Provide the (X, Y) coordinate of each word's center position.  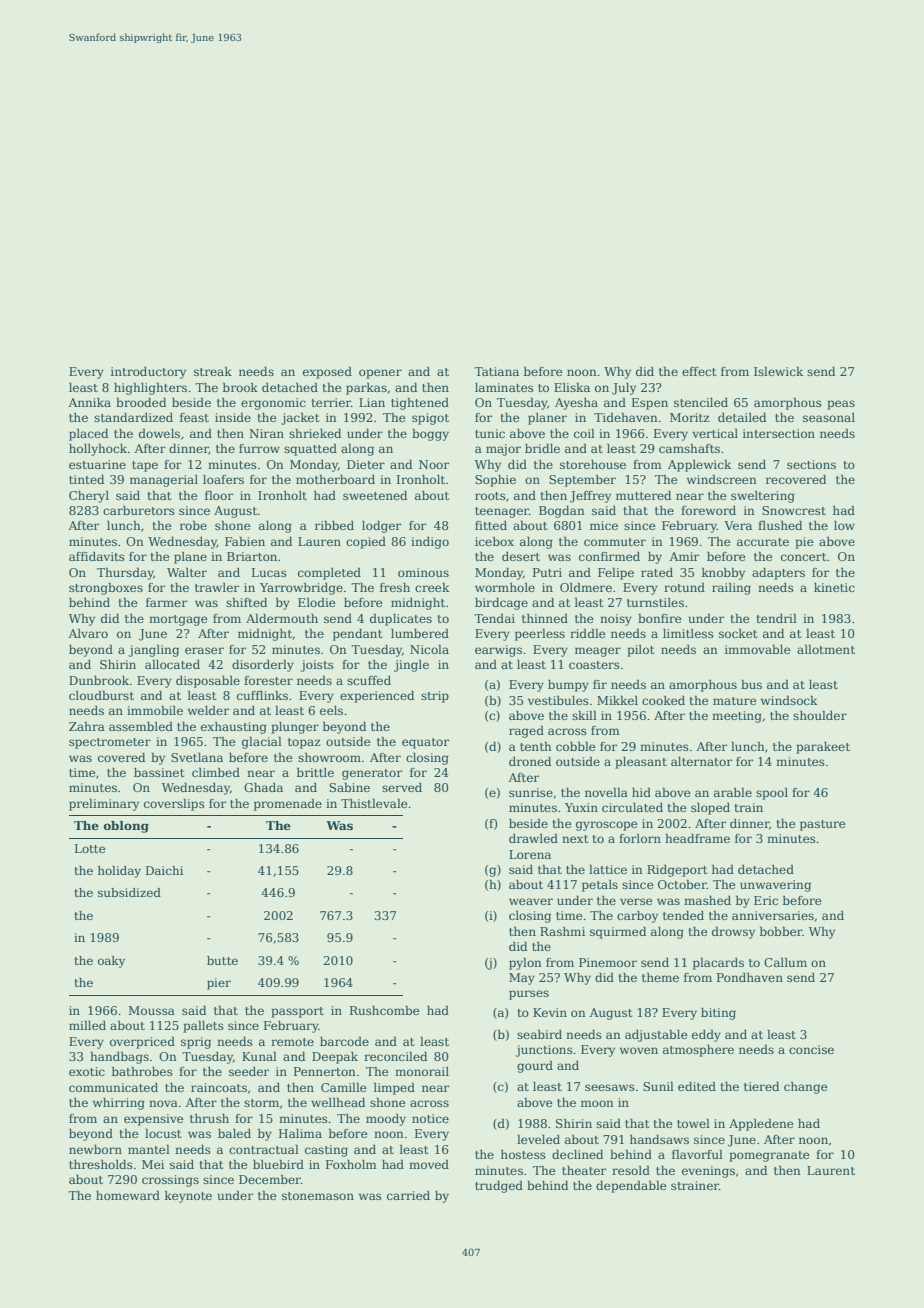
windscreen (722, 479)
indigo (430, 543)
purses (529, 995)
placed (88, 435)
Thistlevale (374, 803)
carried (408, 1195)
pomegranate (769, 1156)
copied (366, 543)
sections (811, 464)
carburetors (139, 510)
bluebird (278, 1164)
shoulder (820, 715)
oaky (111, 962)
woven (639, 1050)
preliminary (104, 805)
